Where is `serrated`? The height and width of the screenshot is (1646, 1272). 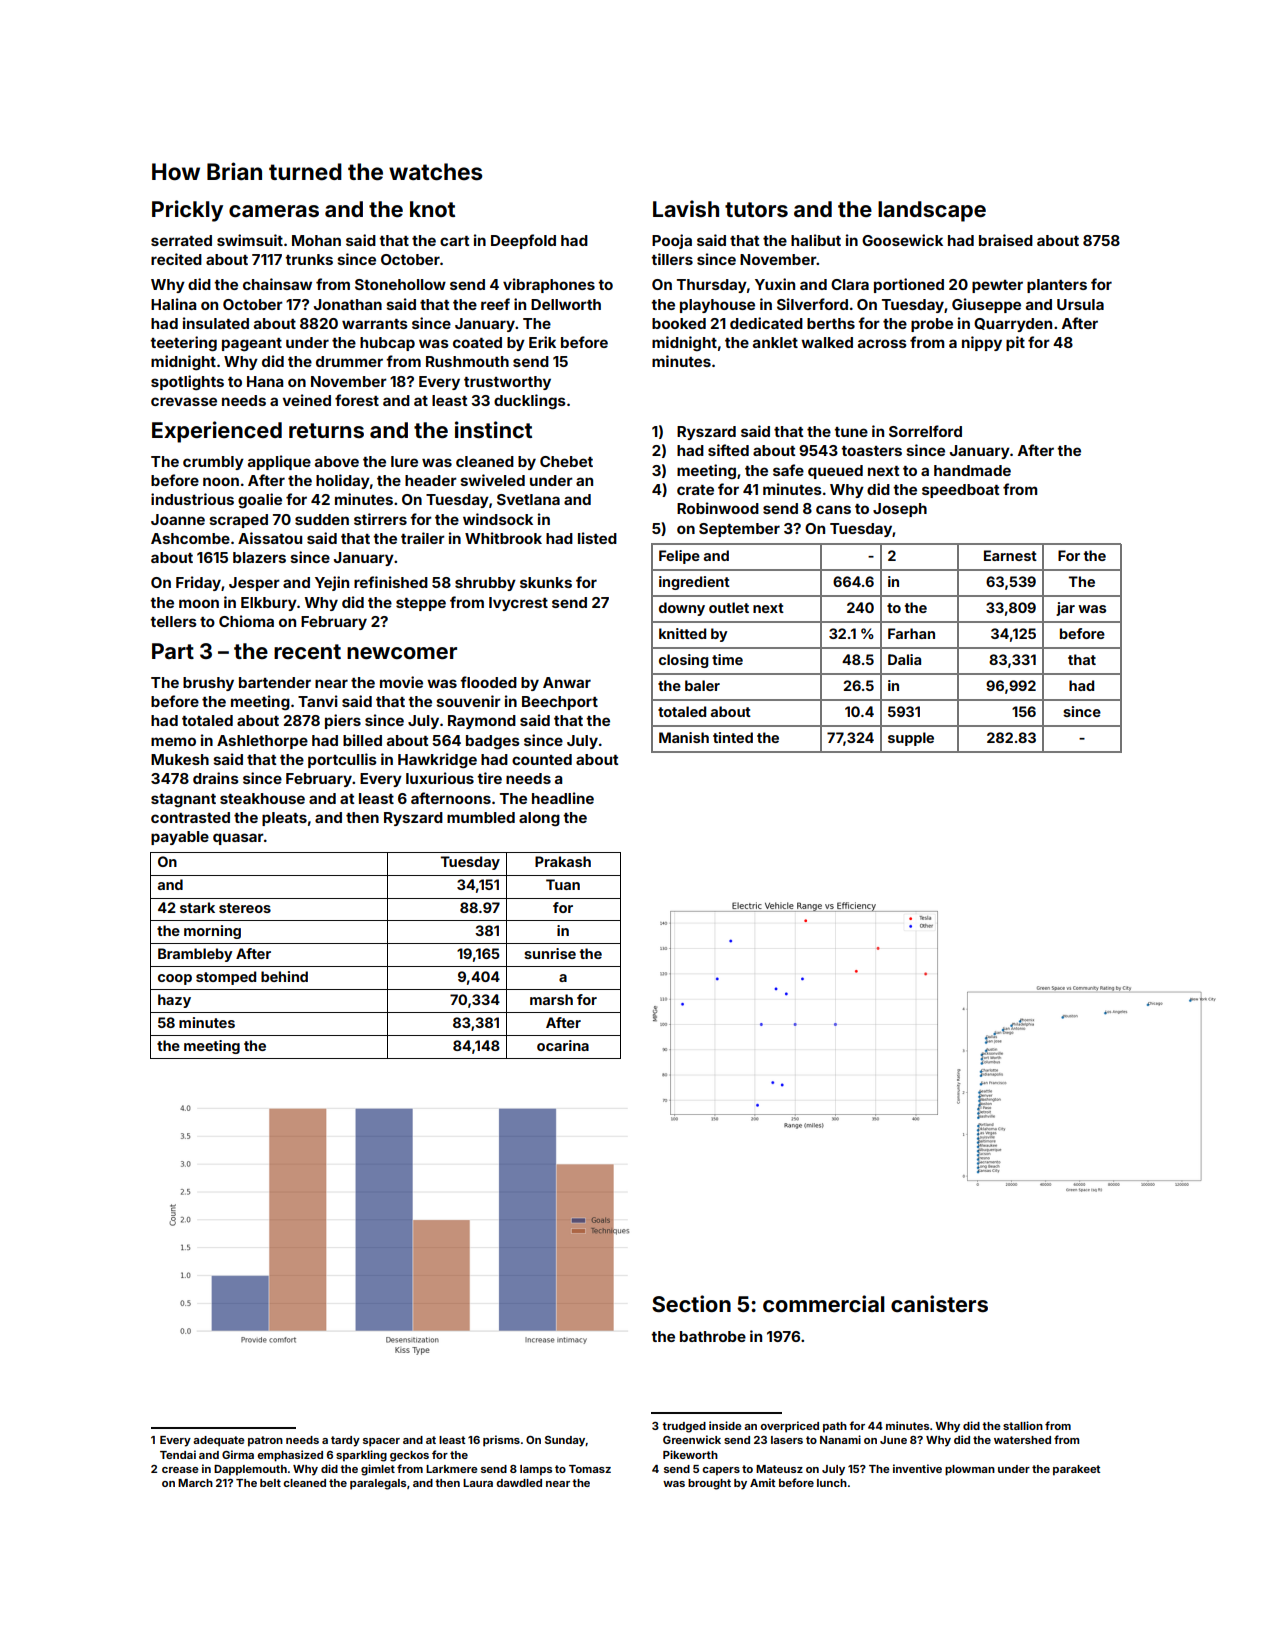 serrated is located at coordinates (181, 240).
